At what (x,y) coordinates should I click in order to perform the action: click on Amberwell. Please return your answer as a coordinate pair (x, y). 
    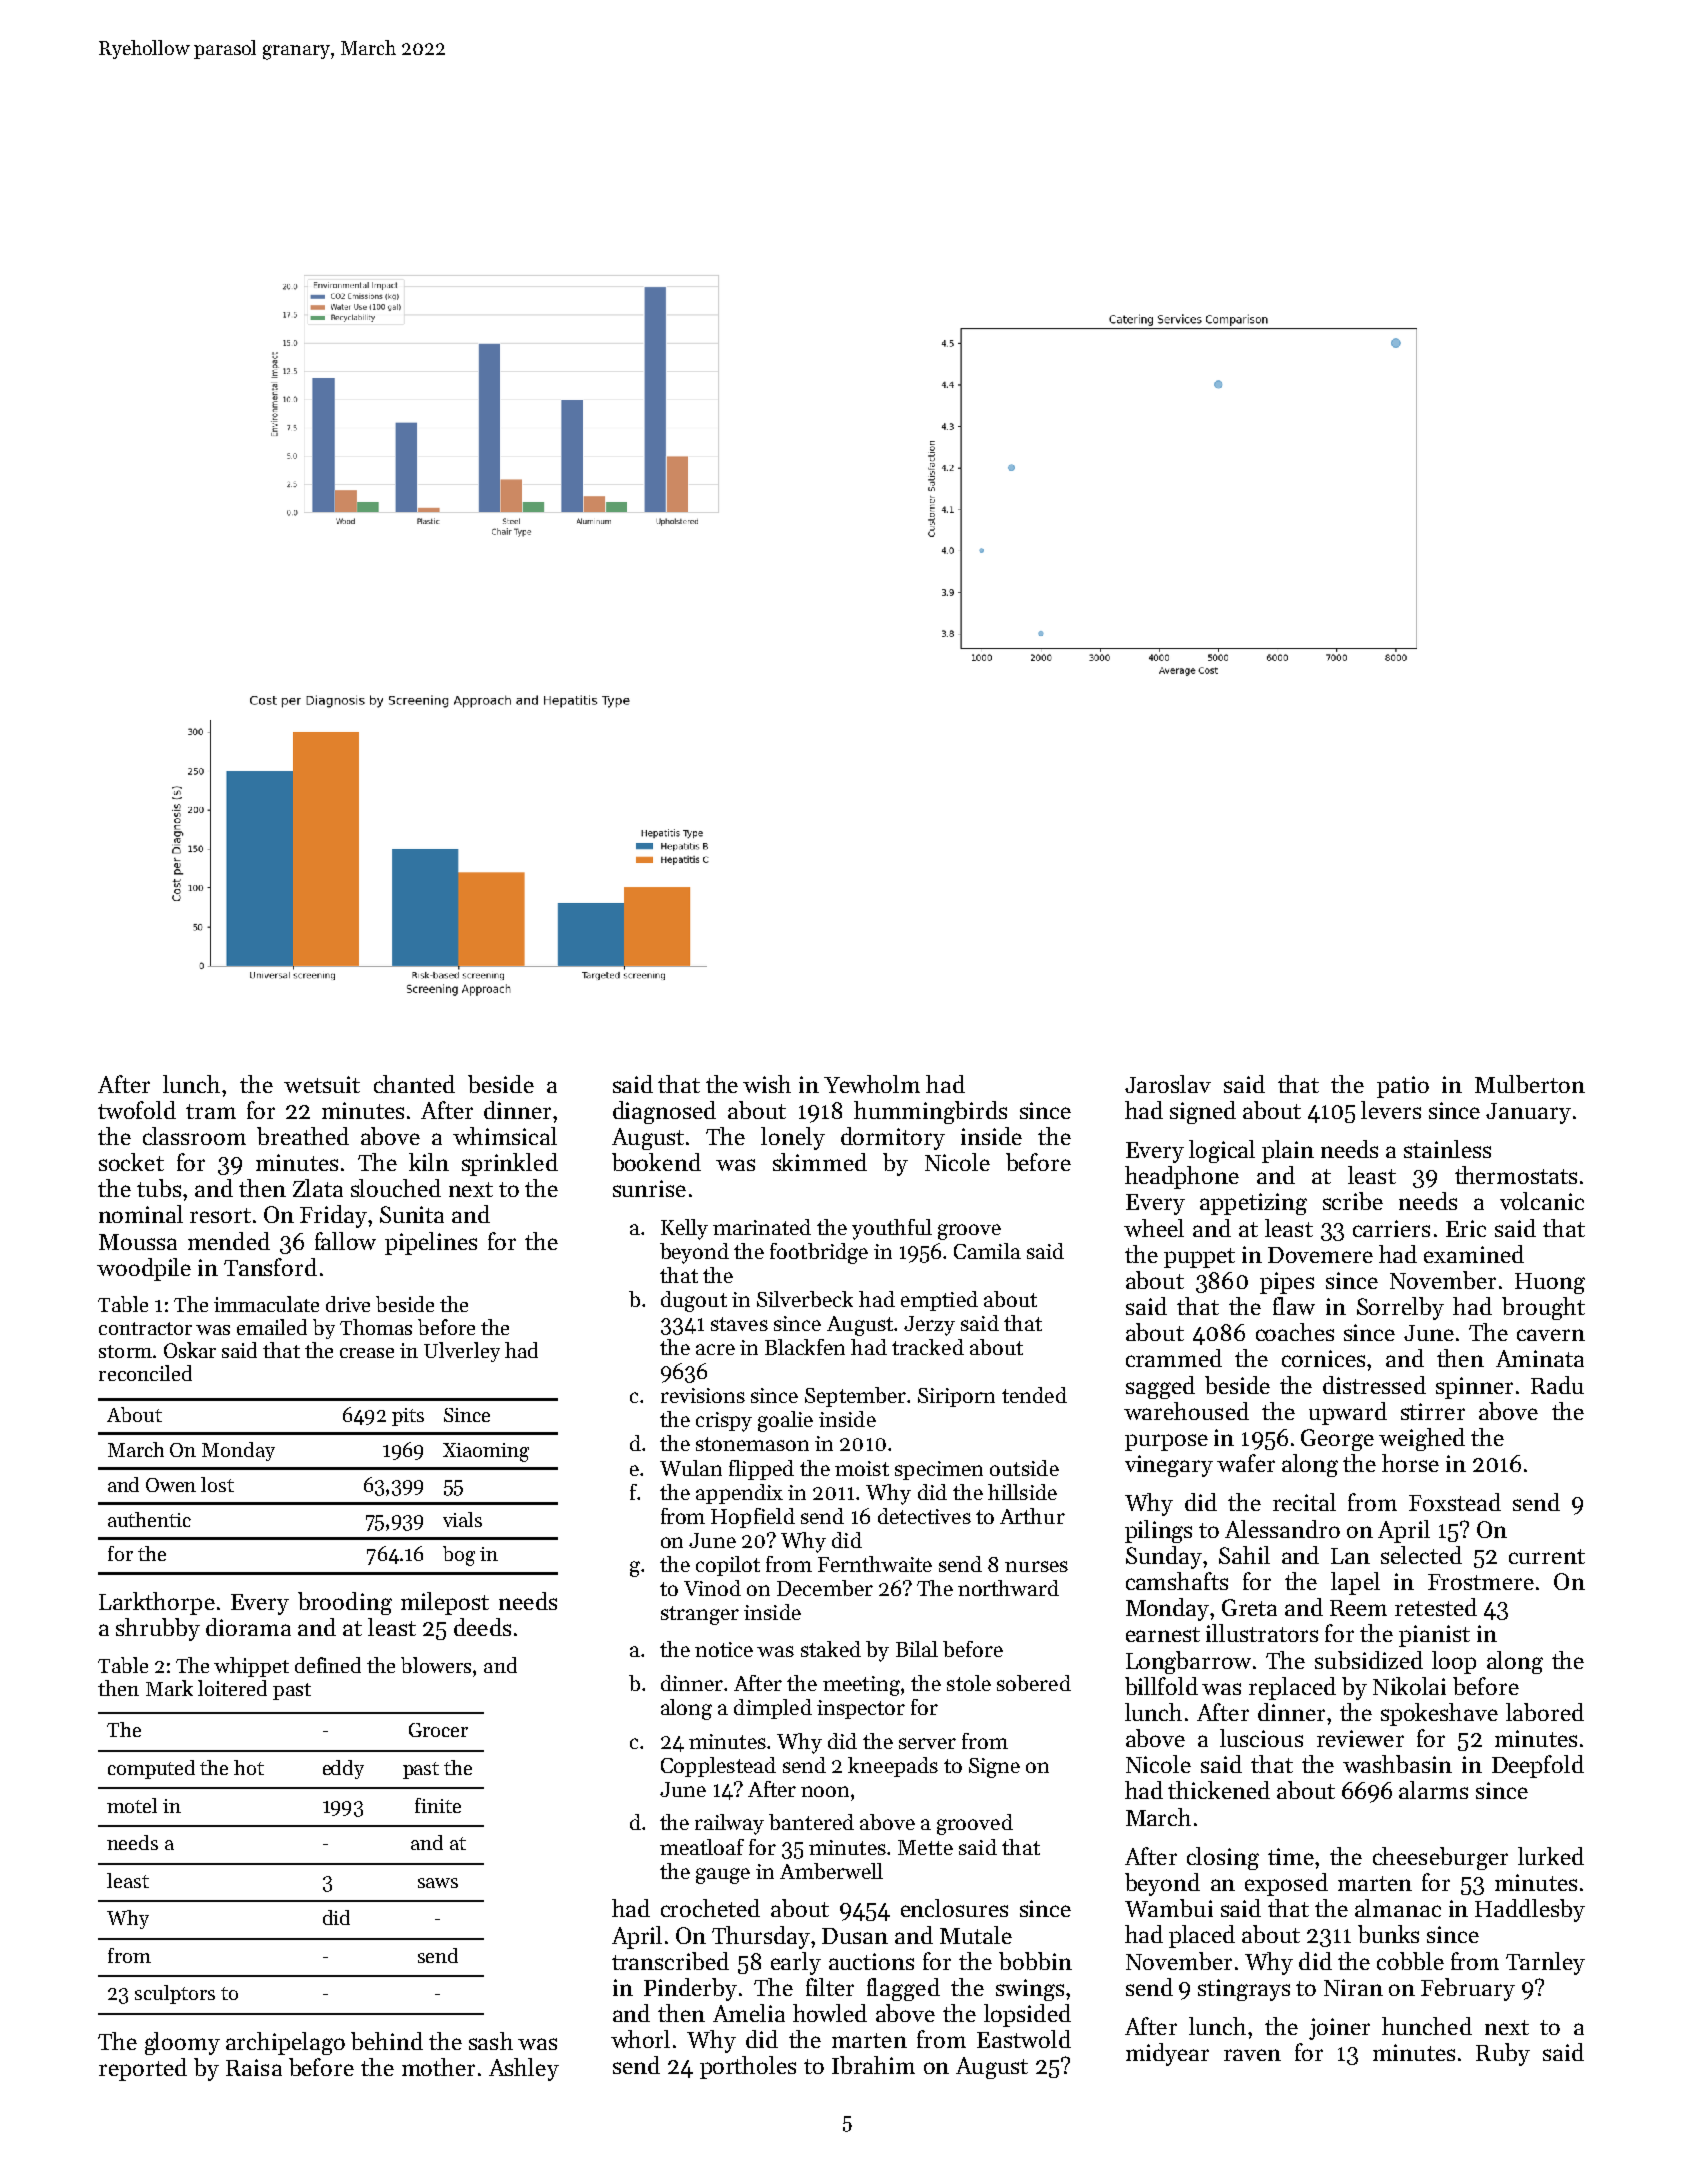
    Looking at the image, I should click on (831, 1871).
